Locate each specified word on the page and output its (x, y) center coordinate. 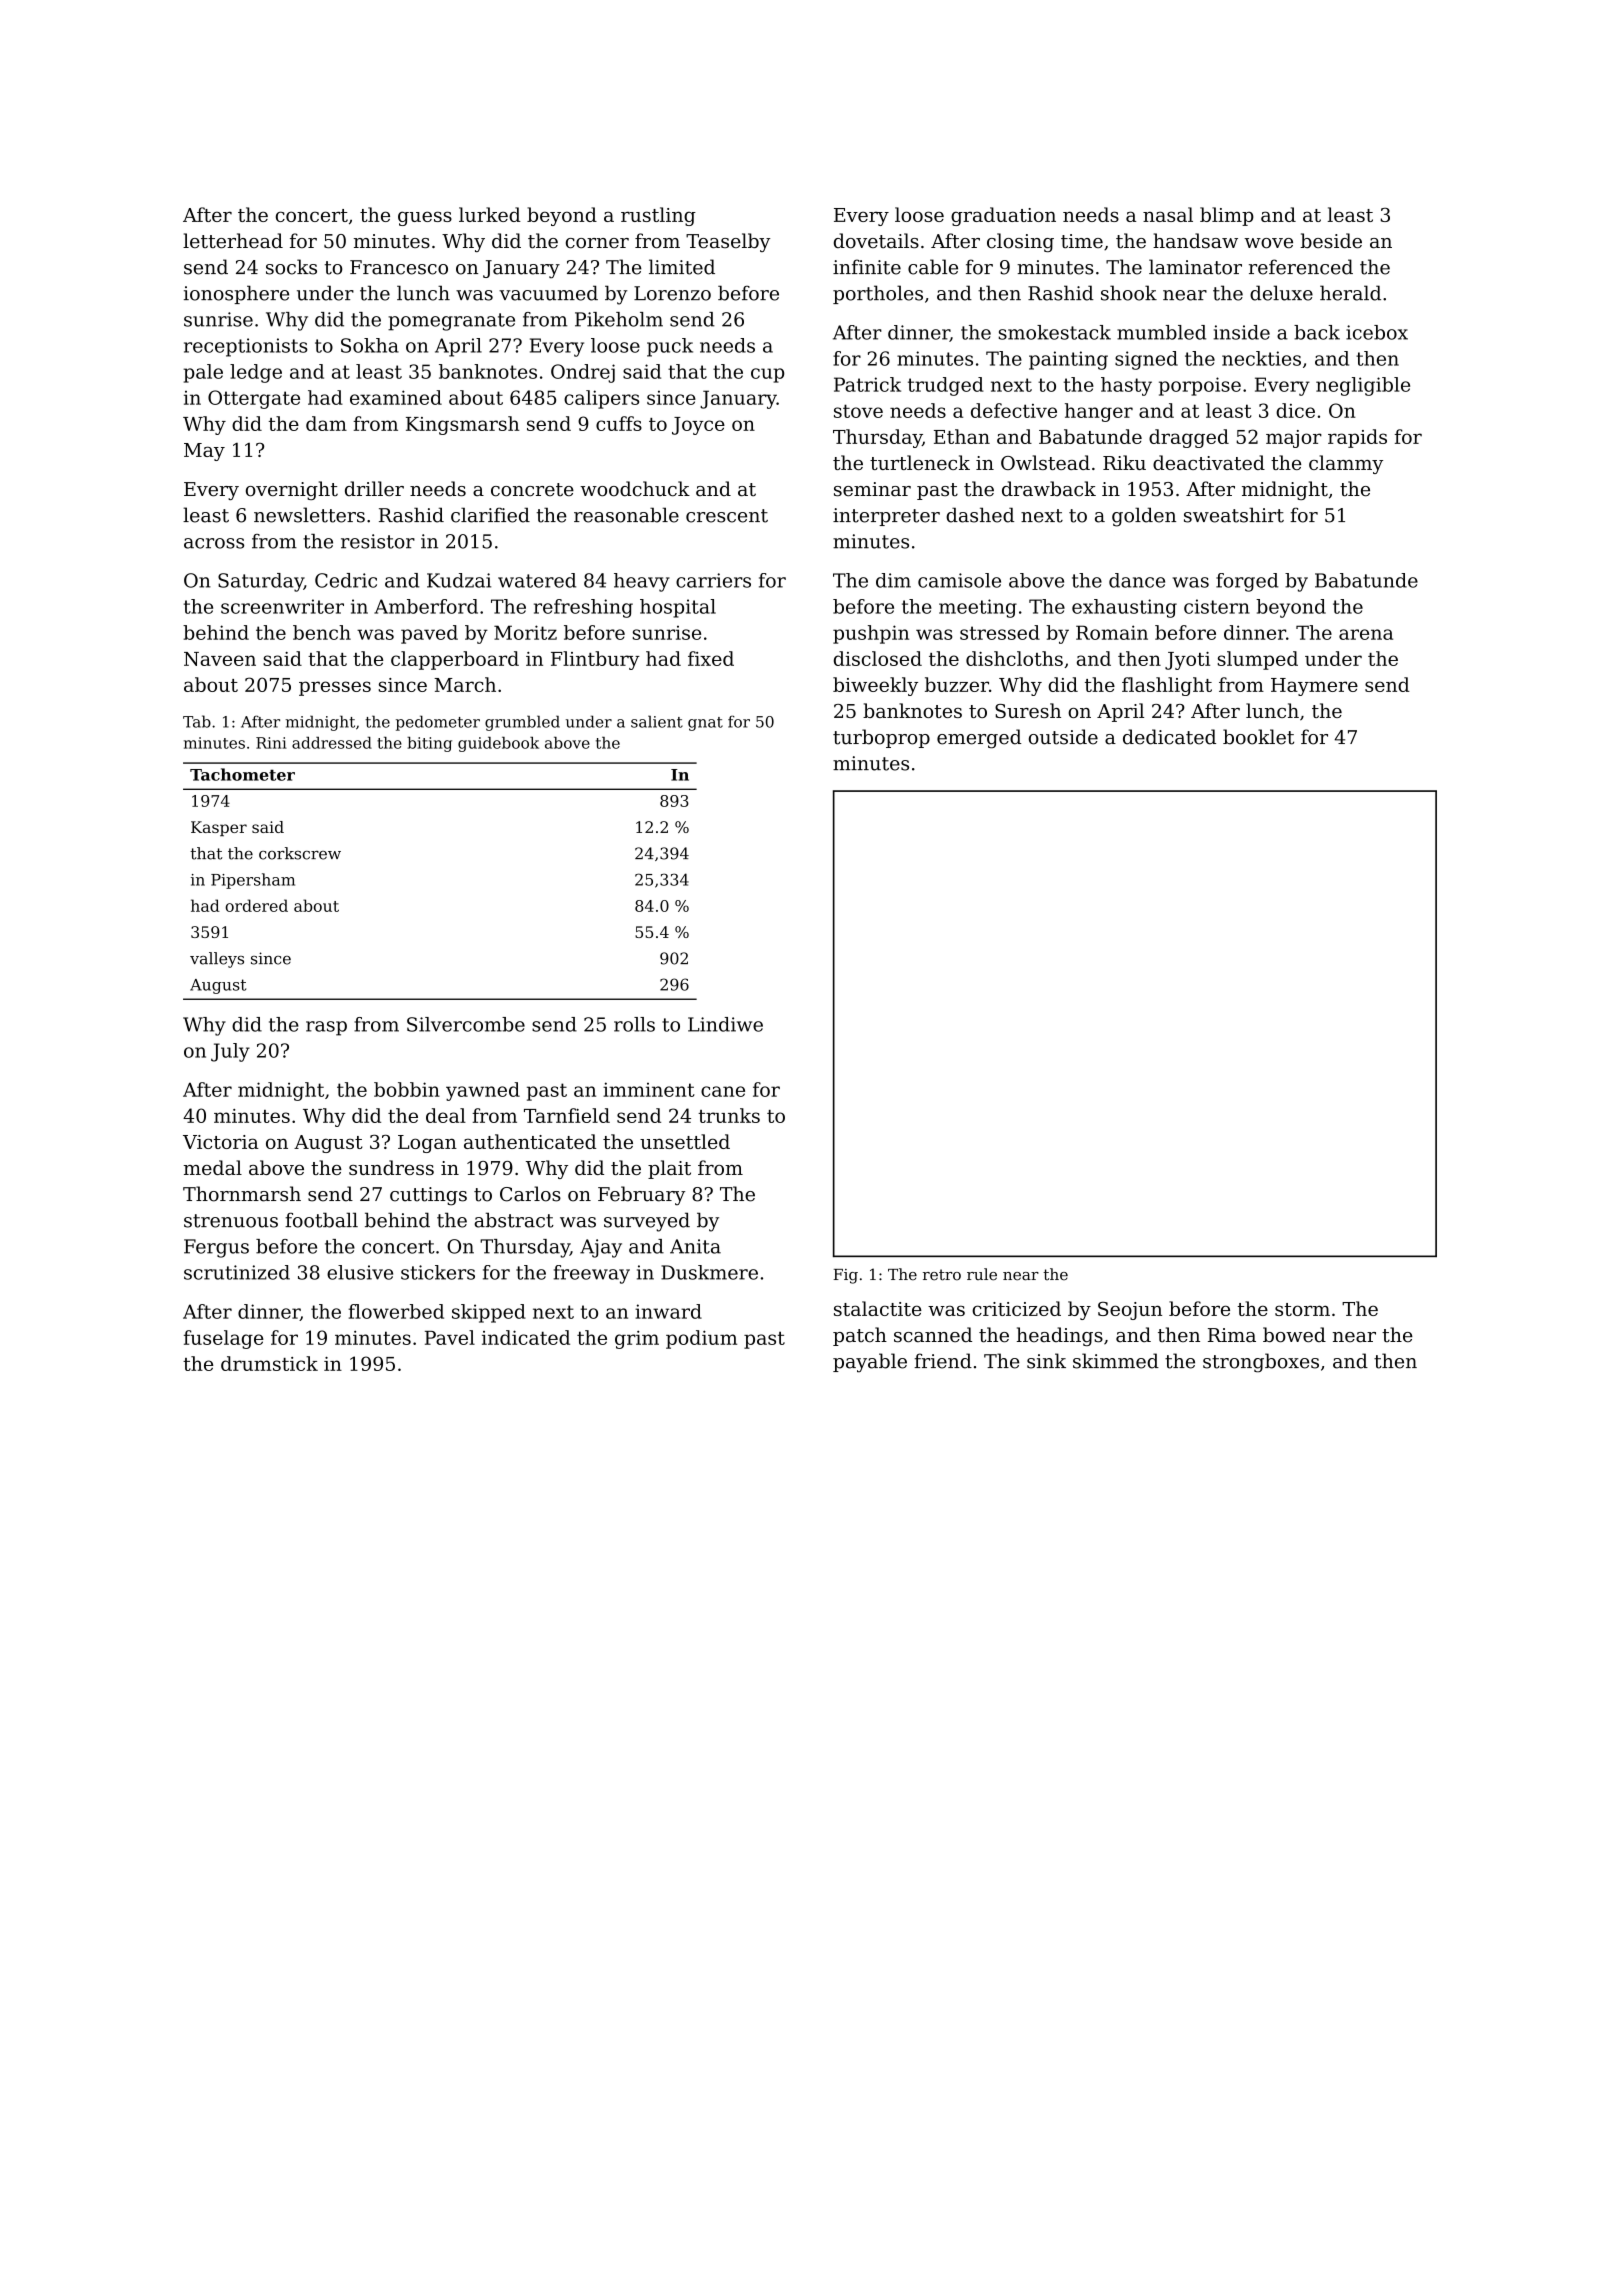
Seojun (1130, 1311)
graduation (1003, 216)
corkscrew (300, 853)
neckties (1261, 358)
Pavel (450, 1337)
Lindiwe (725, 1024)
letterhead (233, 241)
